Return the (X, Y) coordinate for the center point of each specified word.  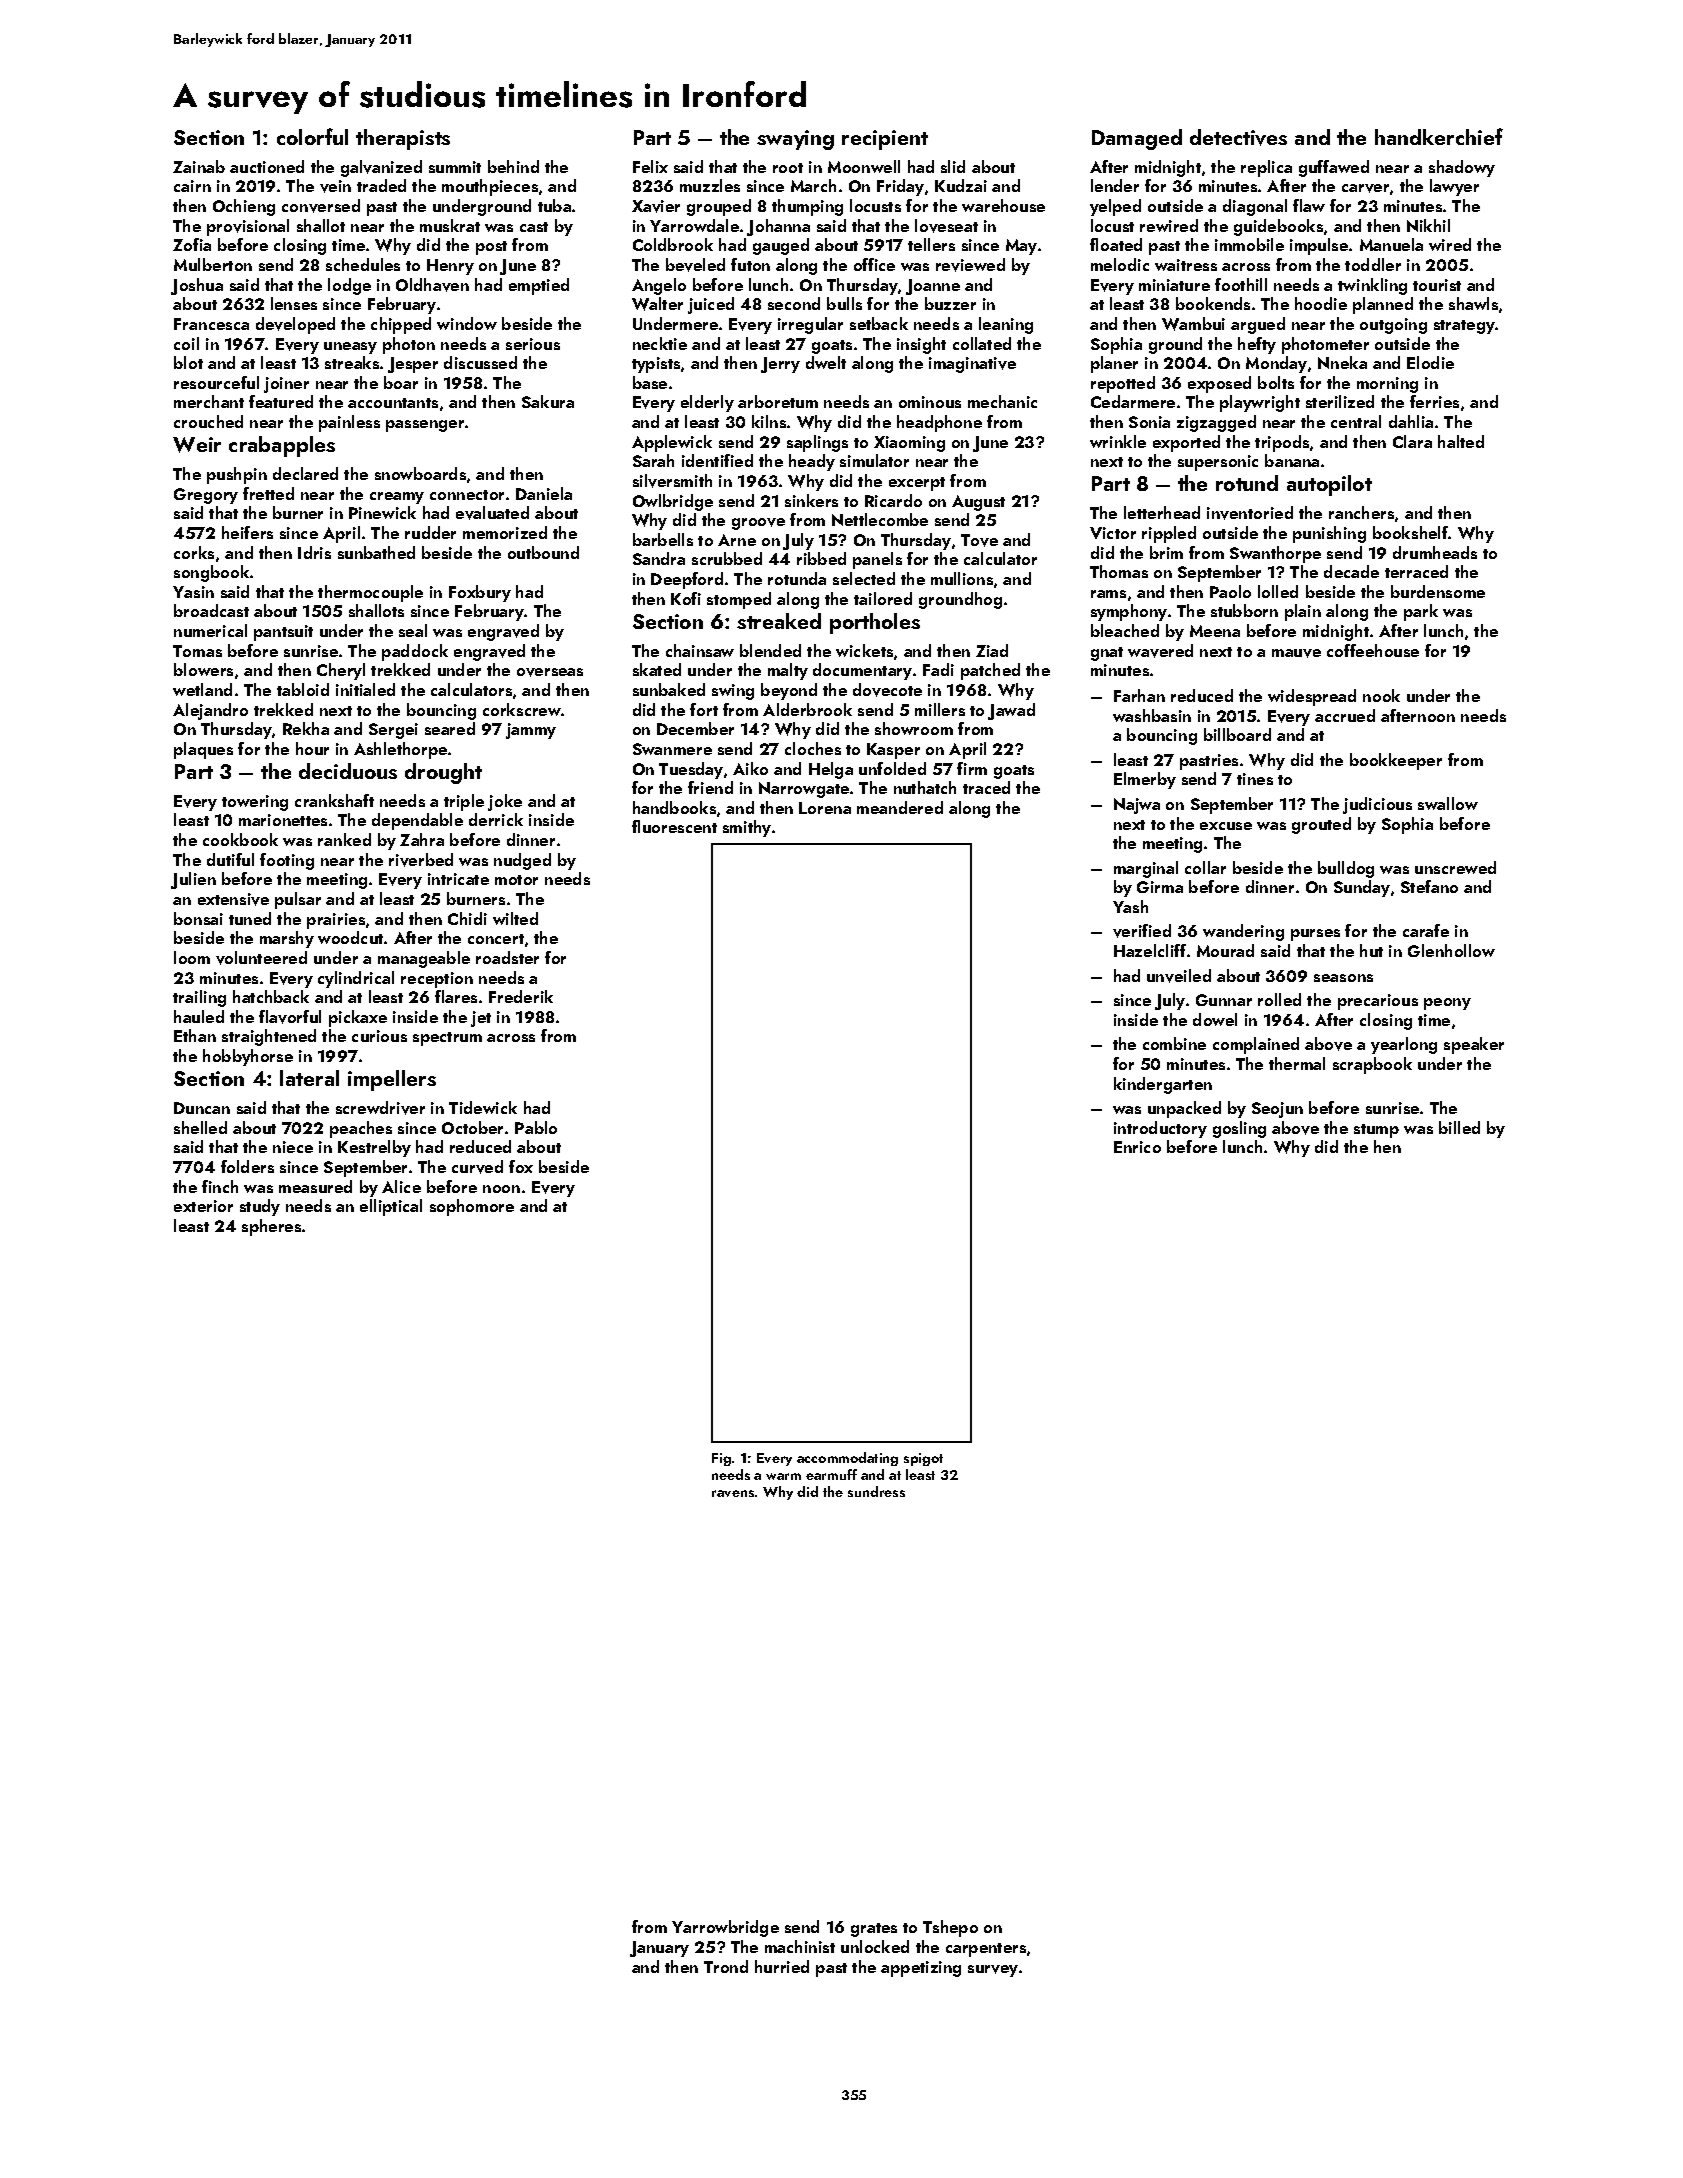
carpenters (986, 1950)
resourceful (216, 382)
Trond (726, 1966)
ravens (733, 1493)
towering (255, 803)
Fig (721, 1459)
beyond (789, 691)
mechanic (1002, 401)
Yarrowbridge (725, 1928)
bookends (1213, 303)
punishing (1329, 534)
